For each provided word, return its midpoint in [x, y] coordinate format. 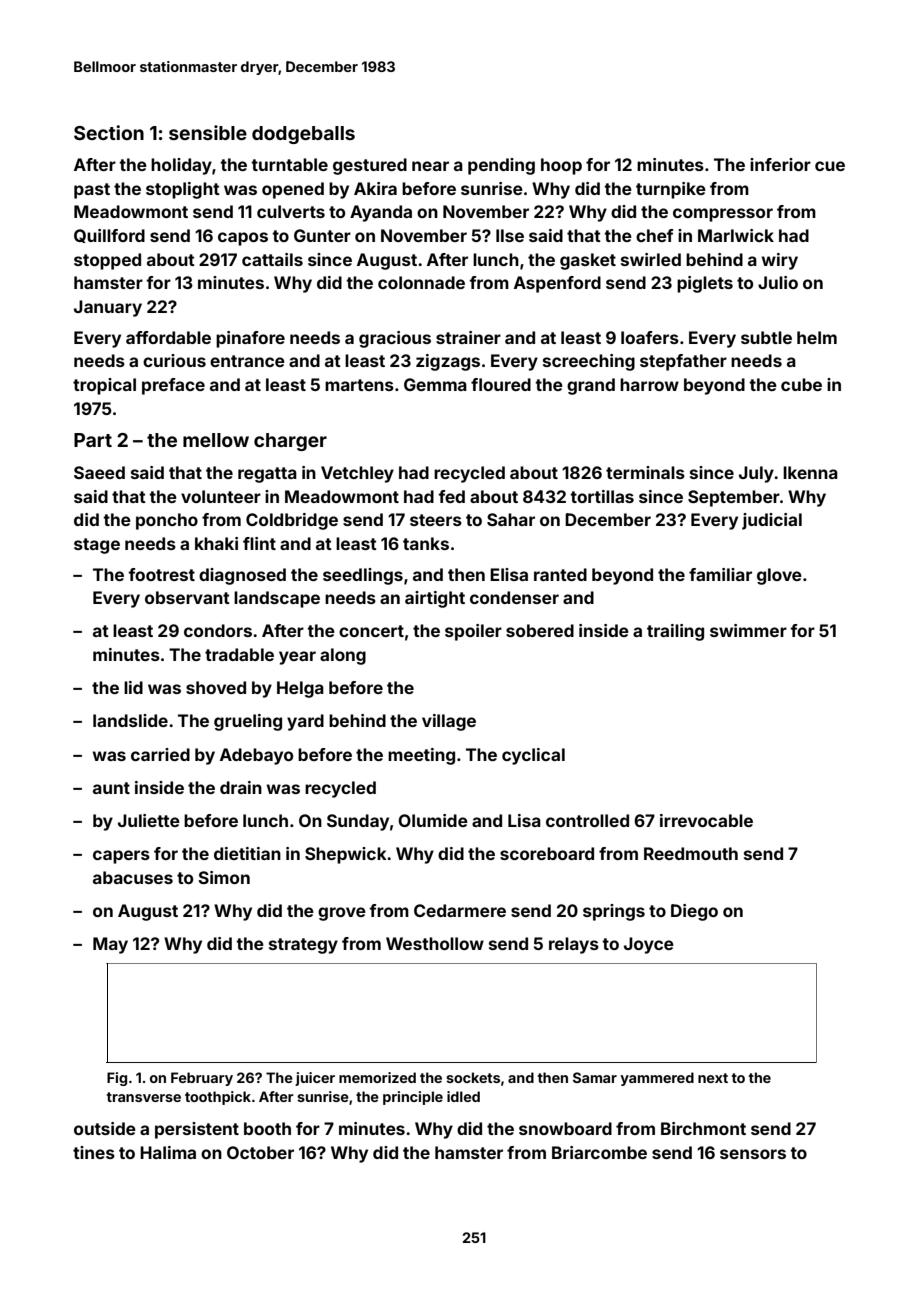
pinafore [250, 339]
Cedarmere [460, 910]
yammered [657, 1079]
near [430, 166]
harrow [649, 384]
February [202, 1079]
